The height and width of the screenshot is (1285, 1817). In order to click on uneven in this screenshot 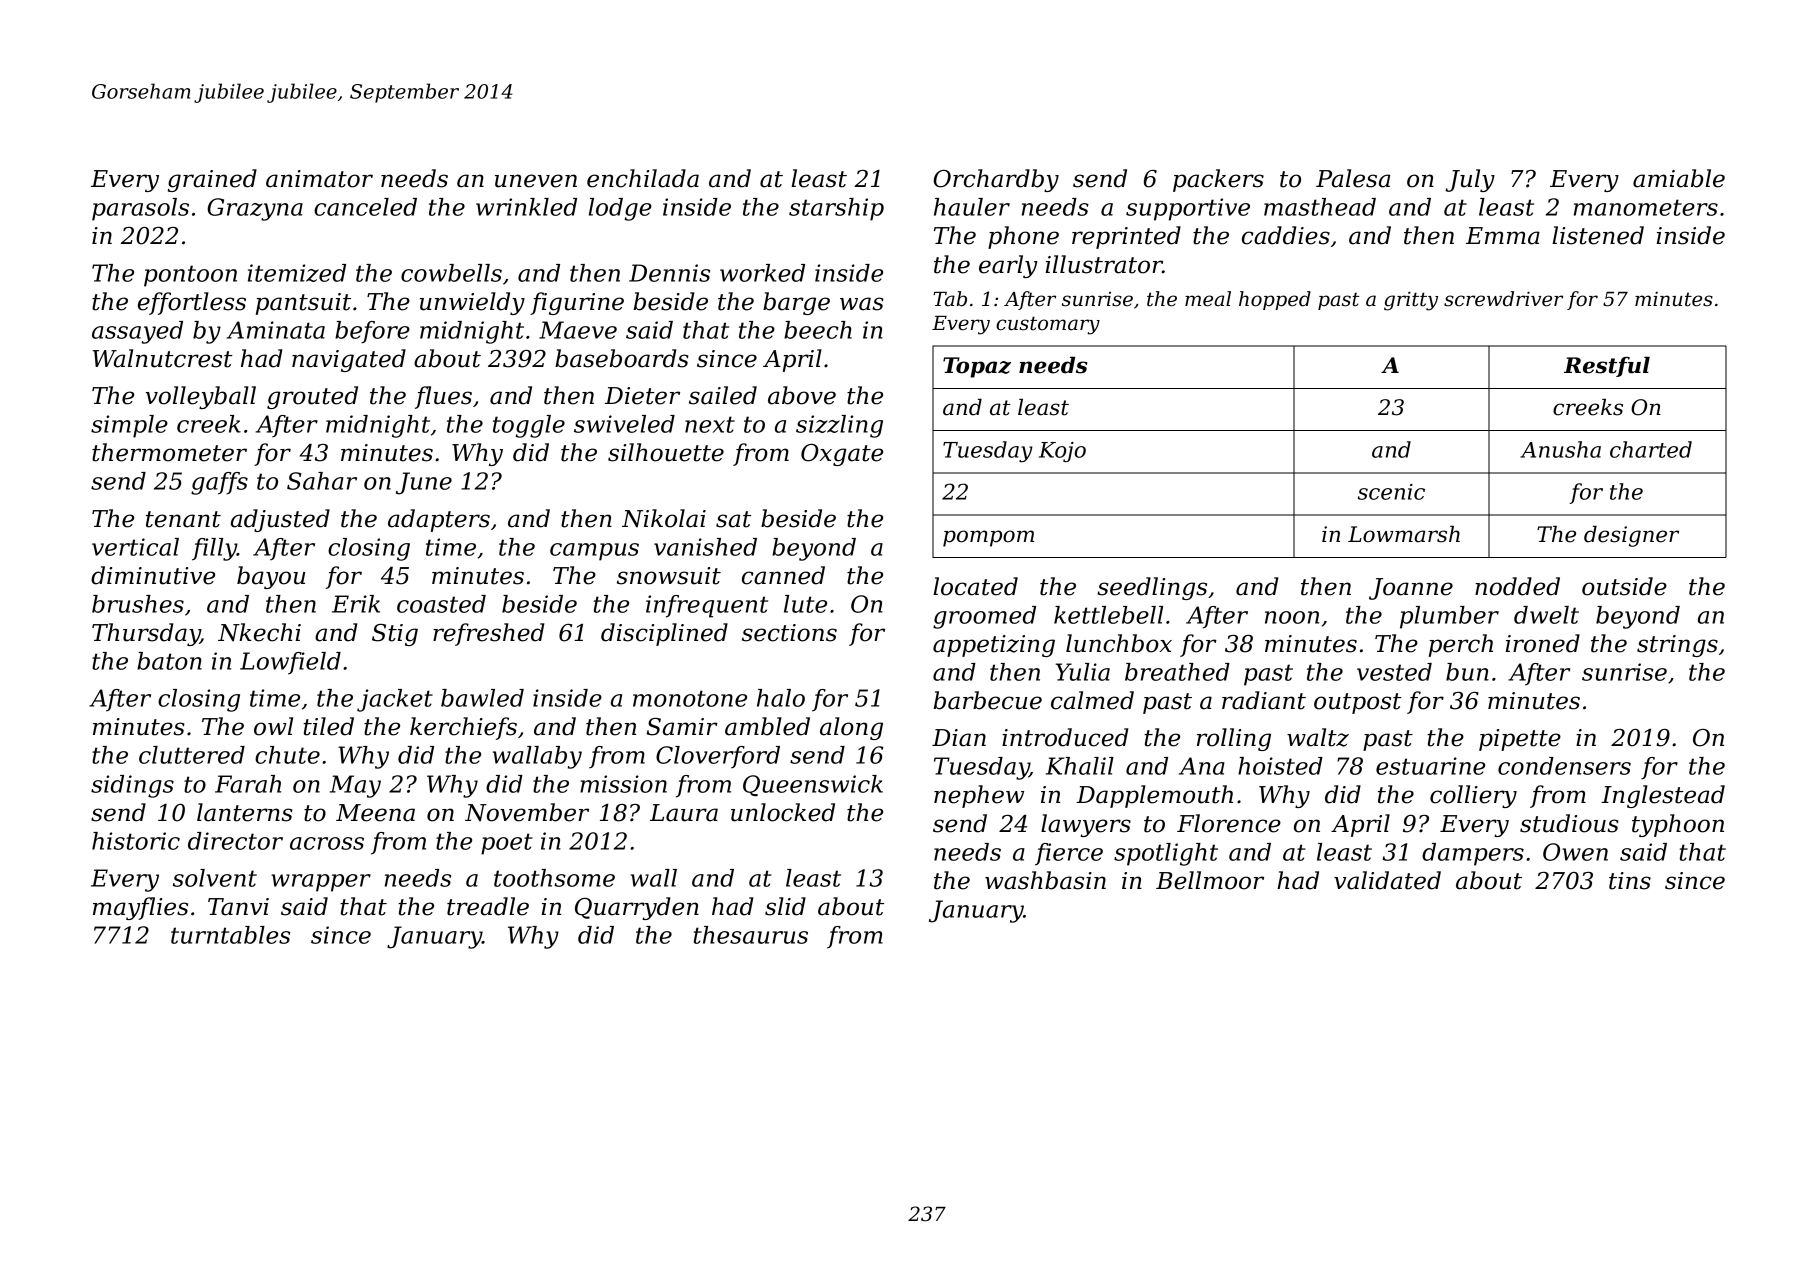, I will do `click(536, 181)`.
